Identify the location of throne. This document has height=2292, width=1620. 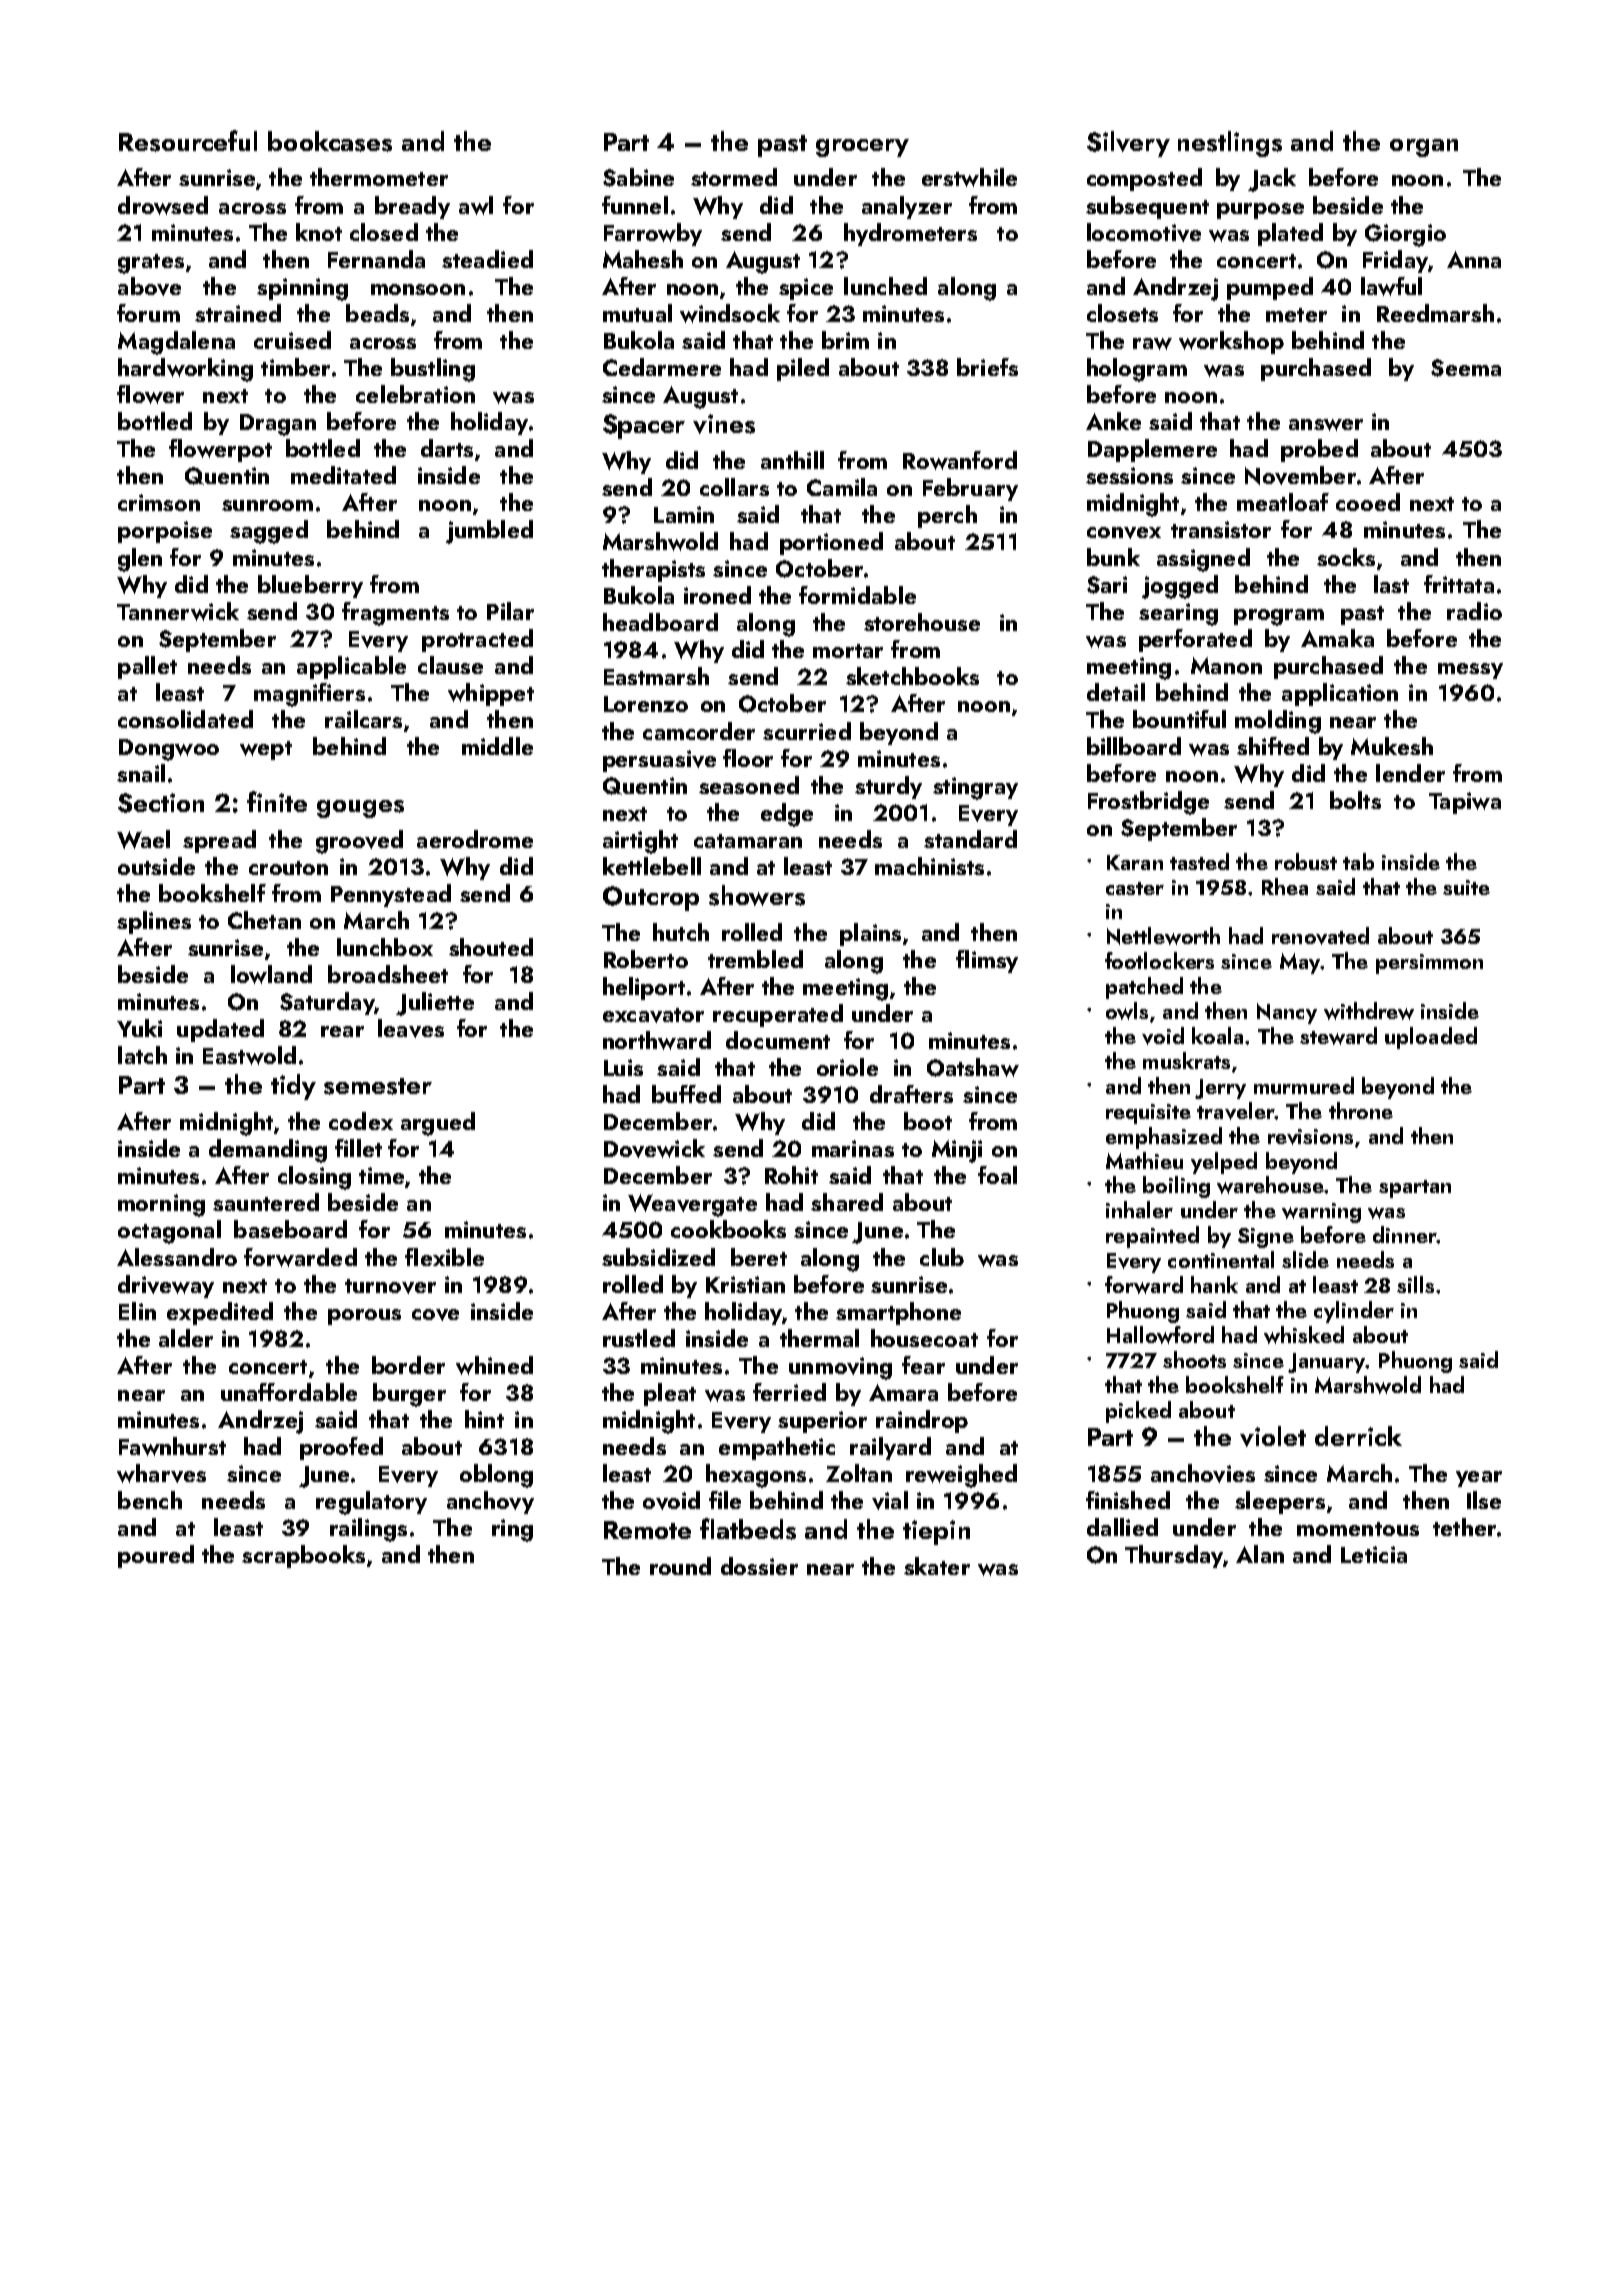
(1361, 1110).
